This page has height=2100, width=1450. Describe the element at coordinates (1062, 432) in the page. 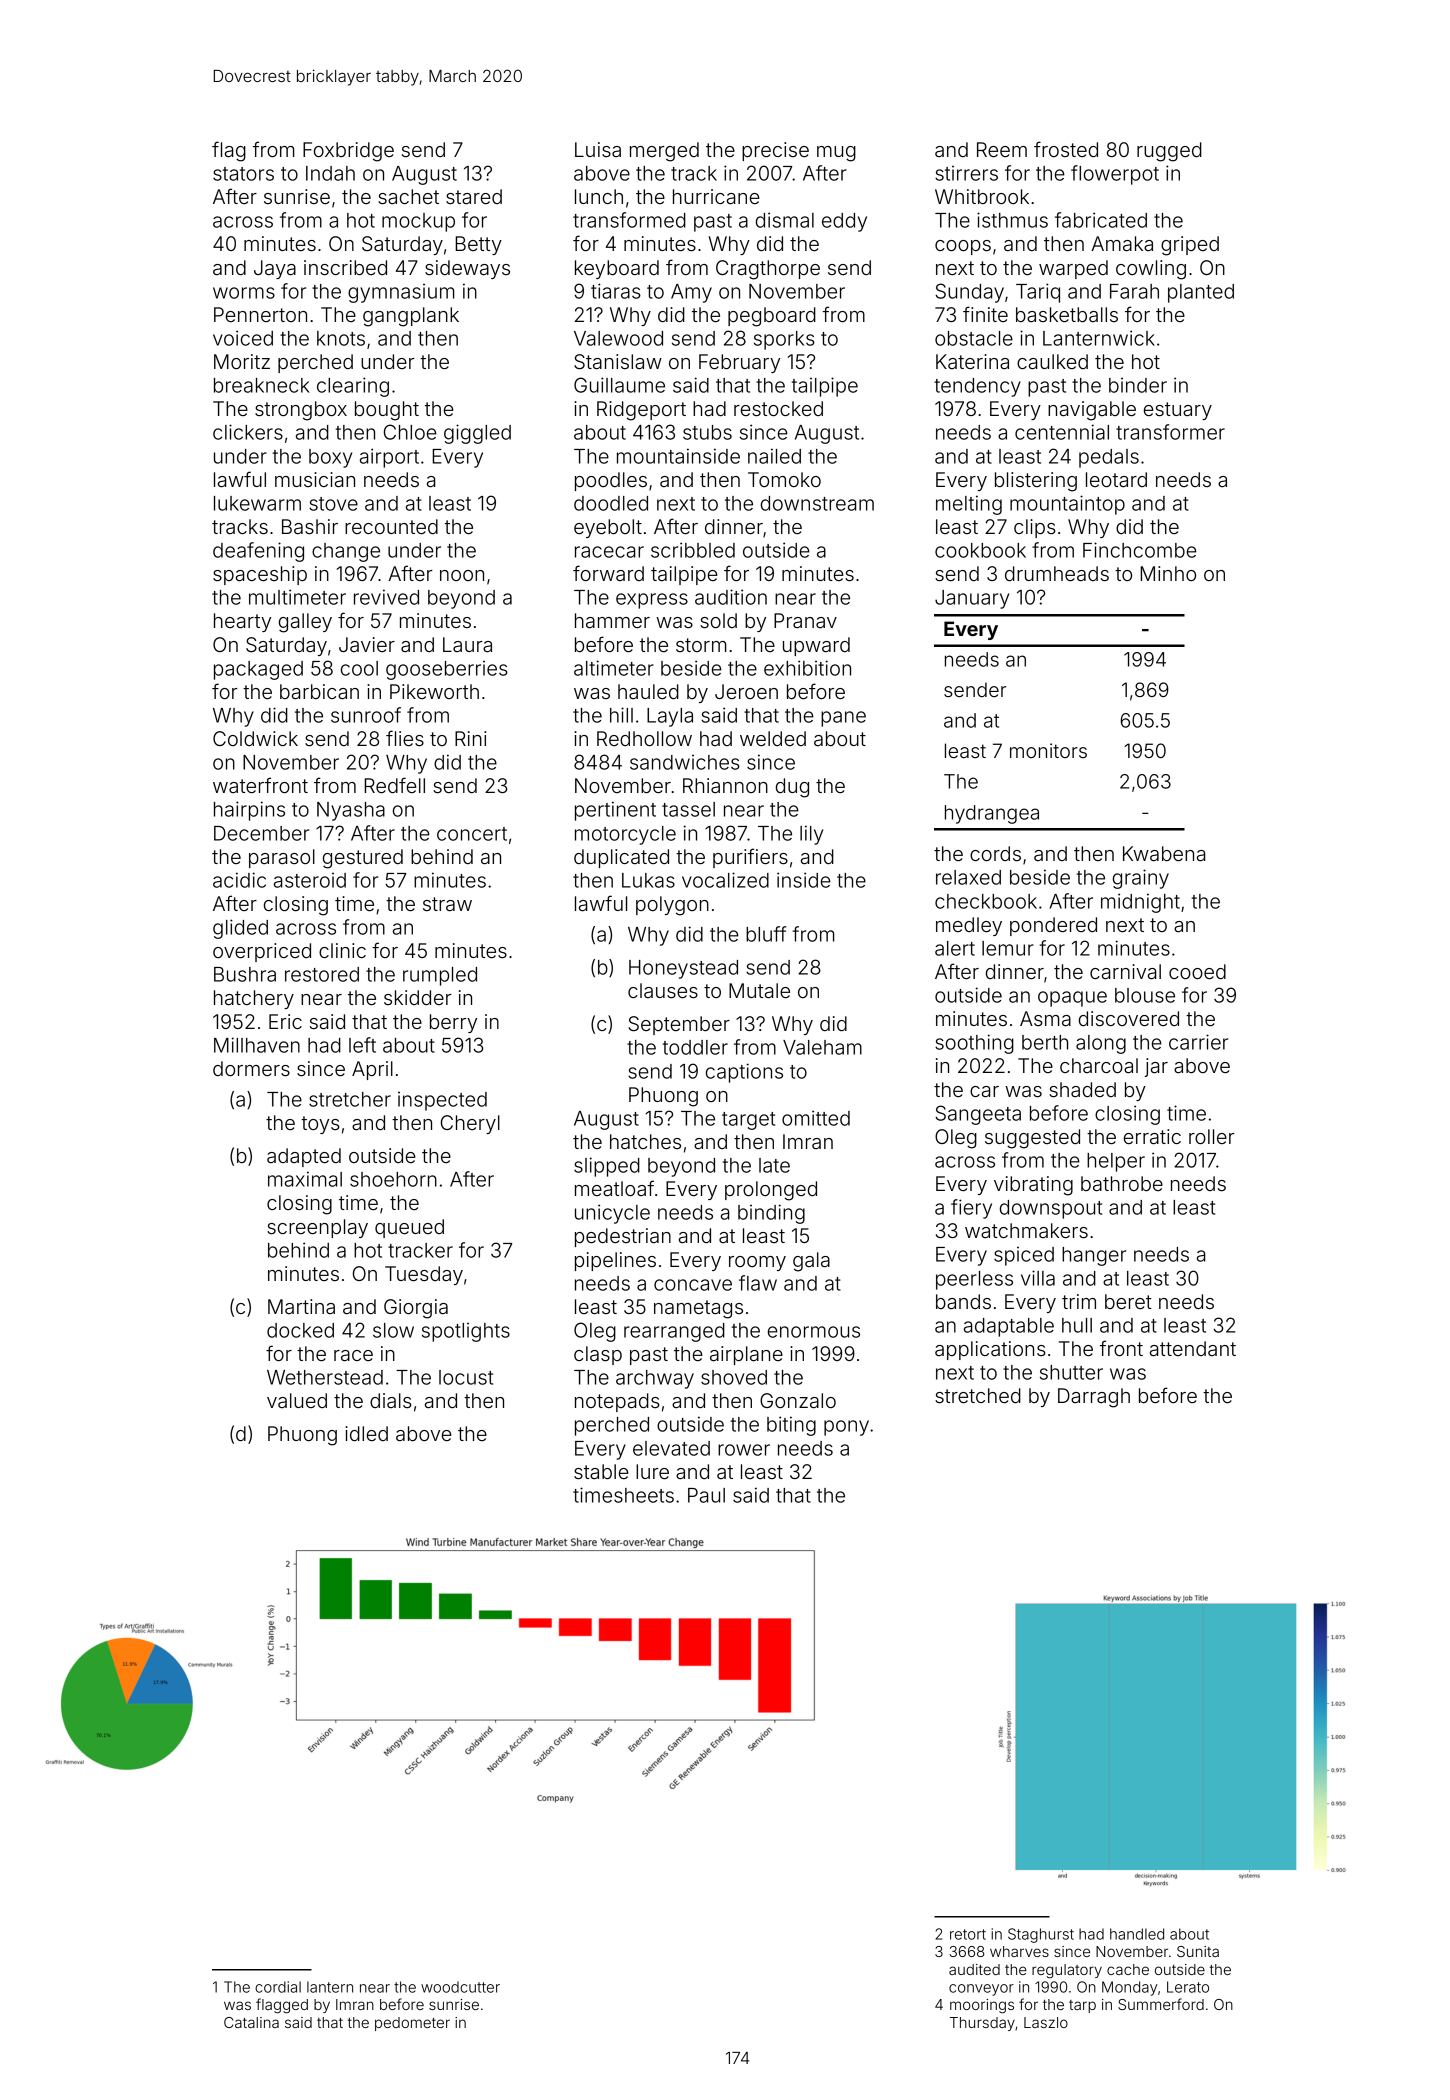

I see `centennial` at that location.
